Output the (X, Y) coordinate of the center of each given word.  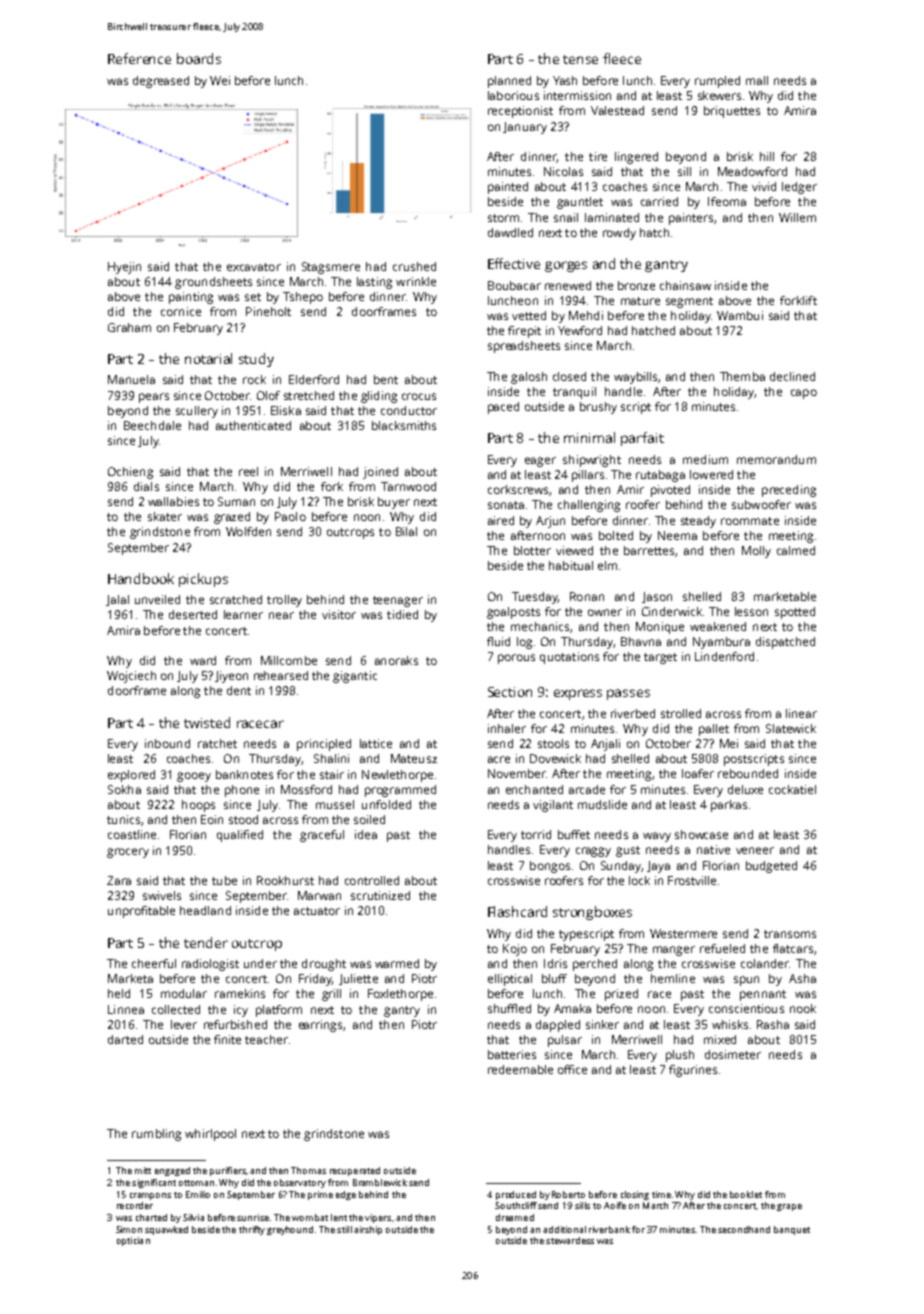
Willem (797, 217)
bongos (550, 867)
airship (368, 1230)
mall (757, 80)
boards (199, 58)
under (260, 963)
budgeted (771, 867)
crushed (414, 266)
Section (510, 692)
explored (131, 776)
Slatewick (791, 728)
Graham (129, 327)
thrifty (252, 1230)
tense (580, 59)
